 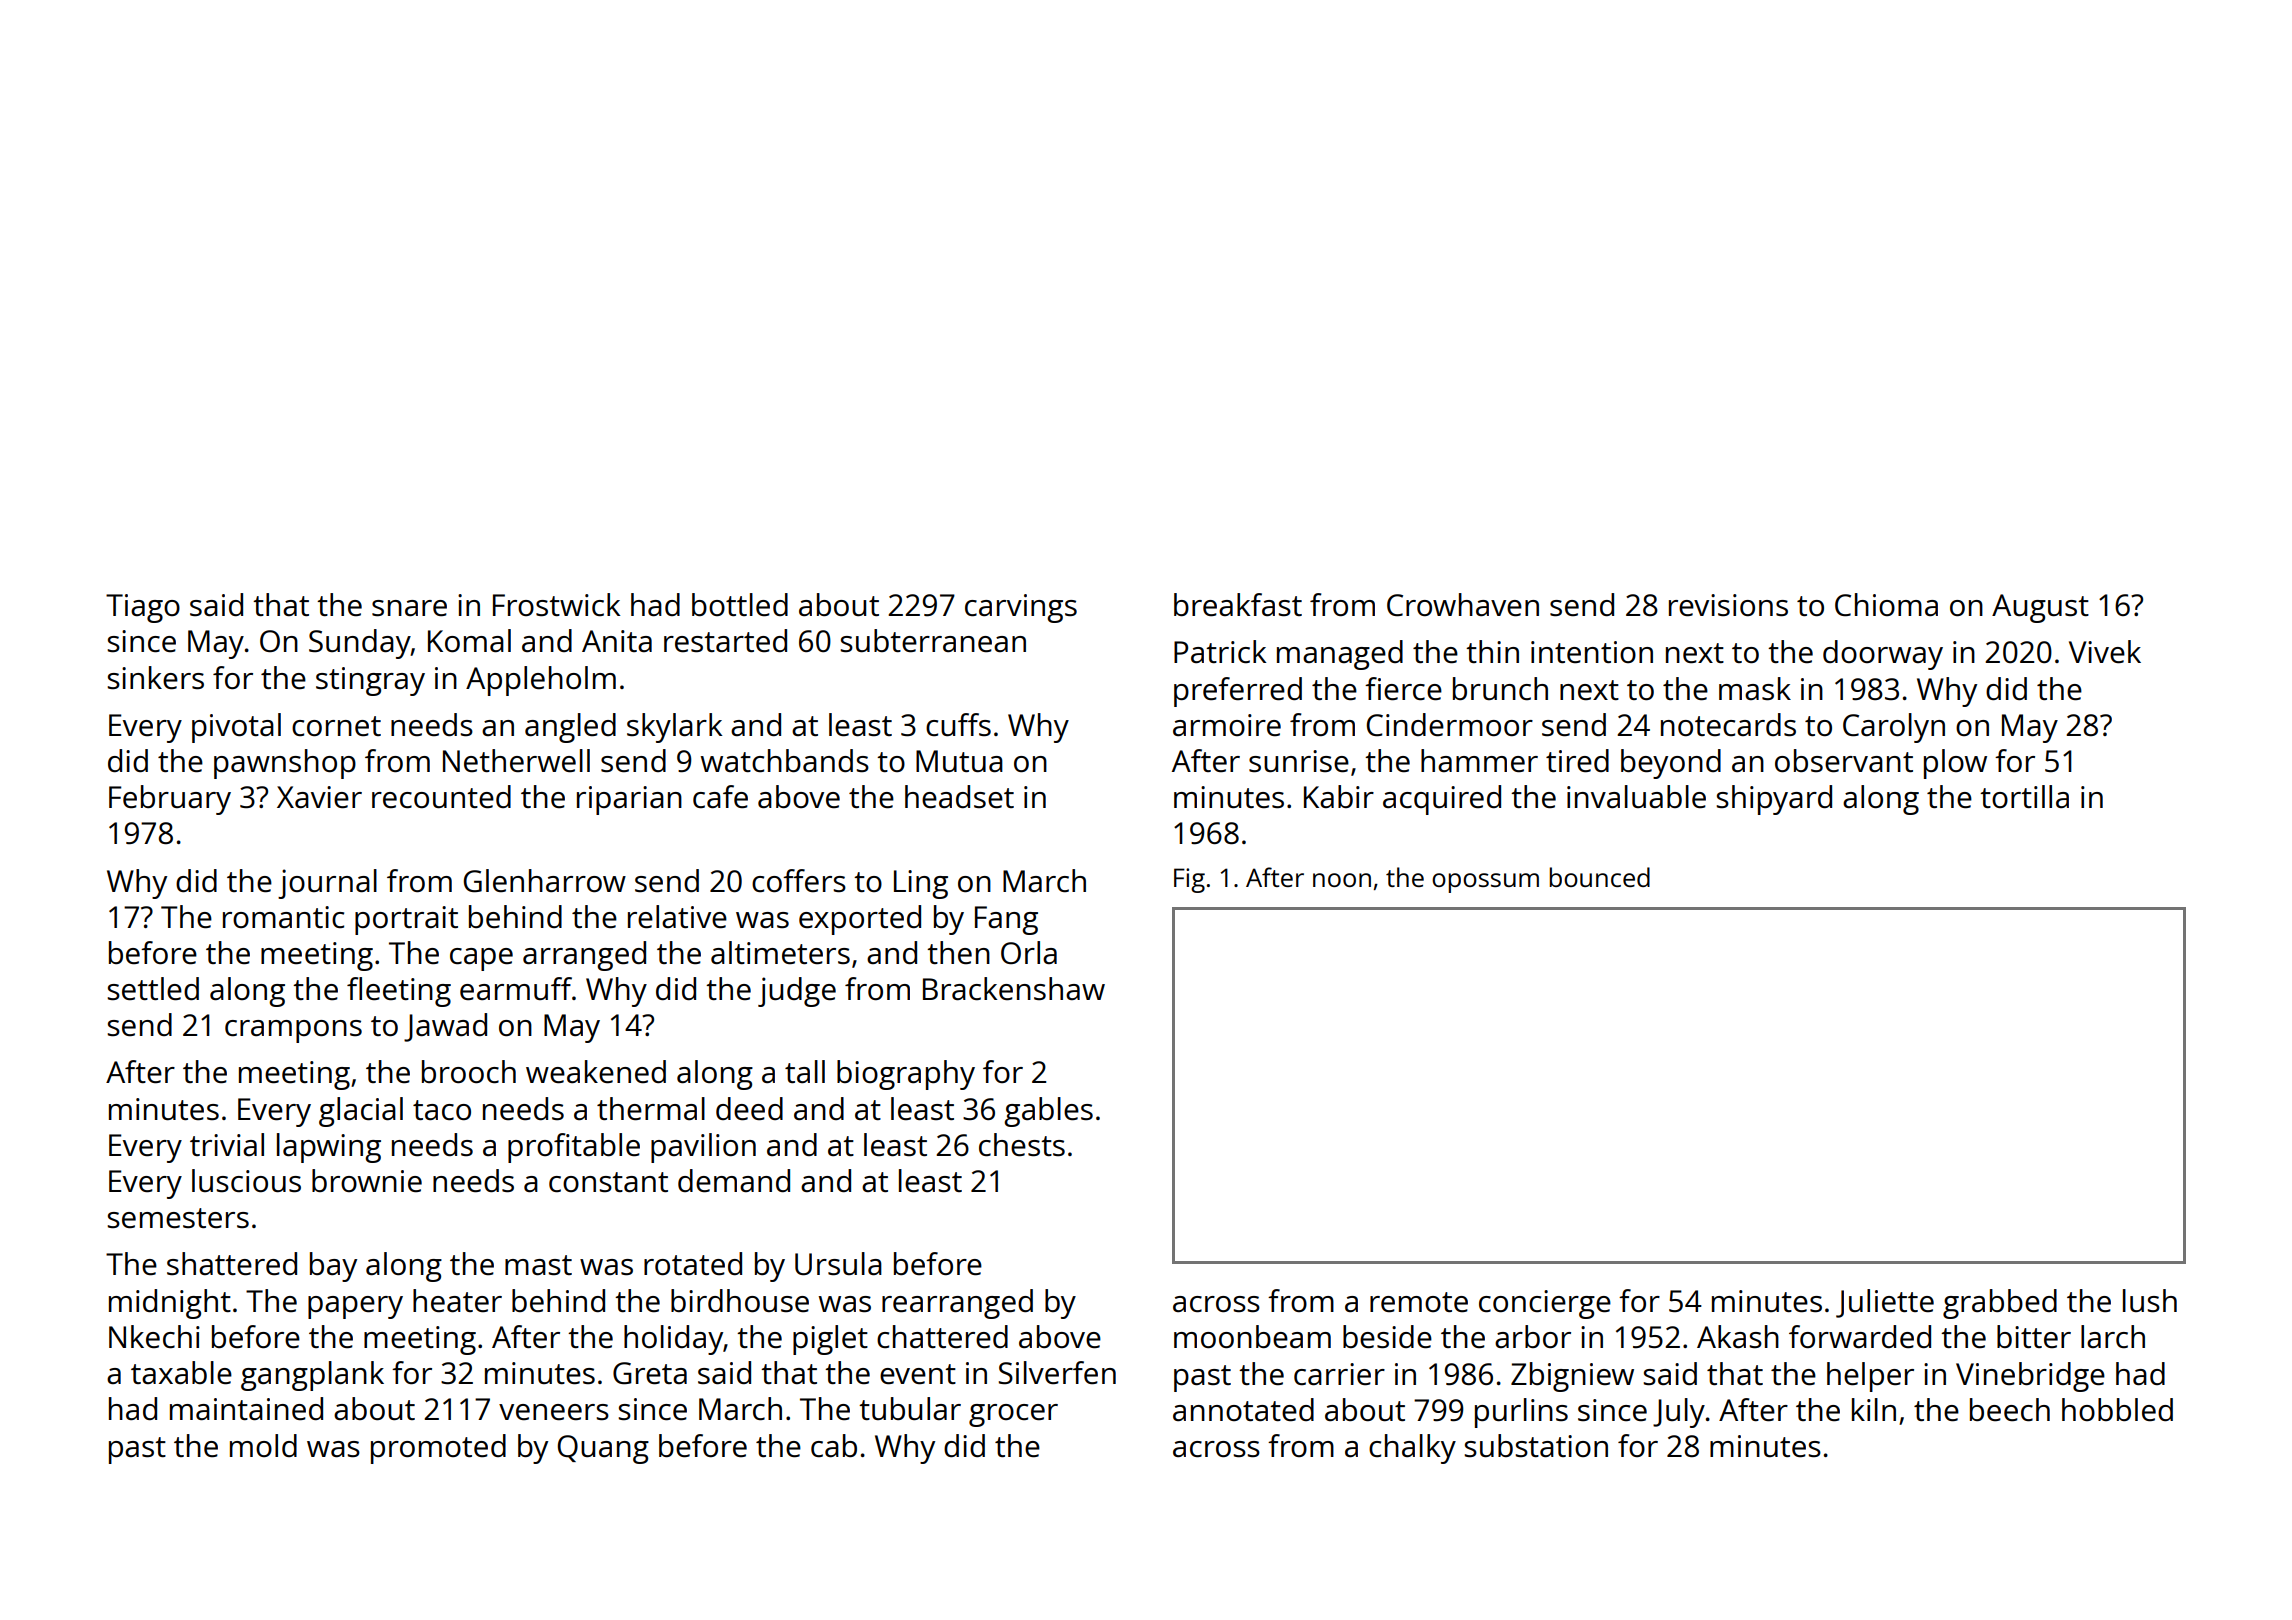 What do you see at coordinates (2040, 608) in the image?
I see `August` at bounding box center [2040, 608].
